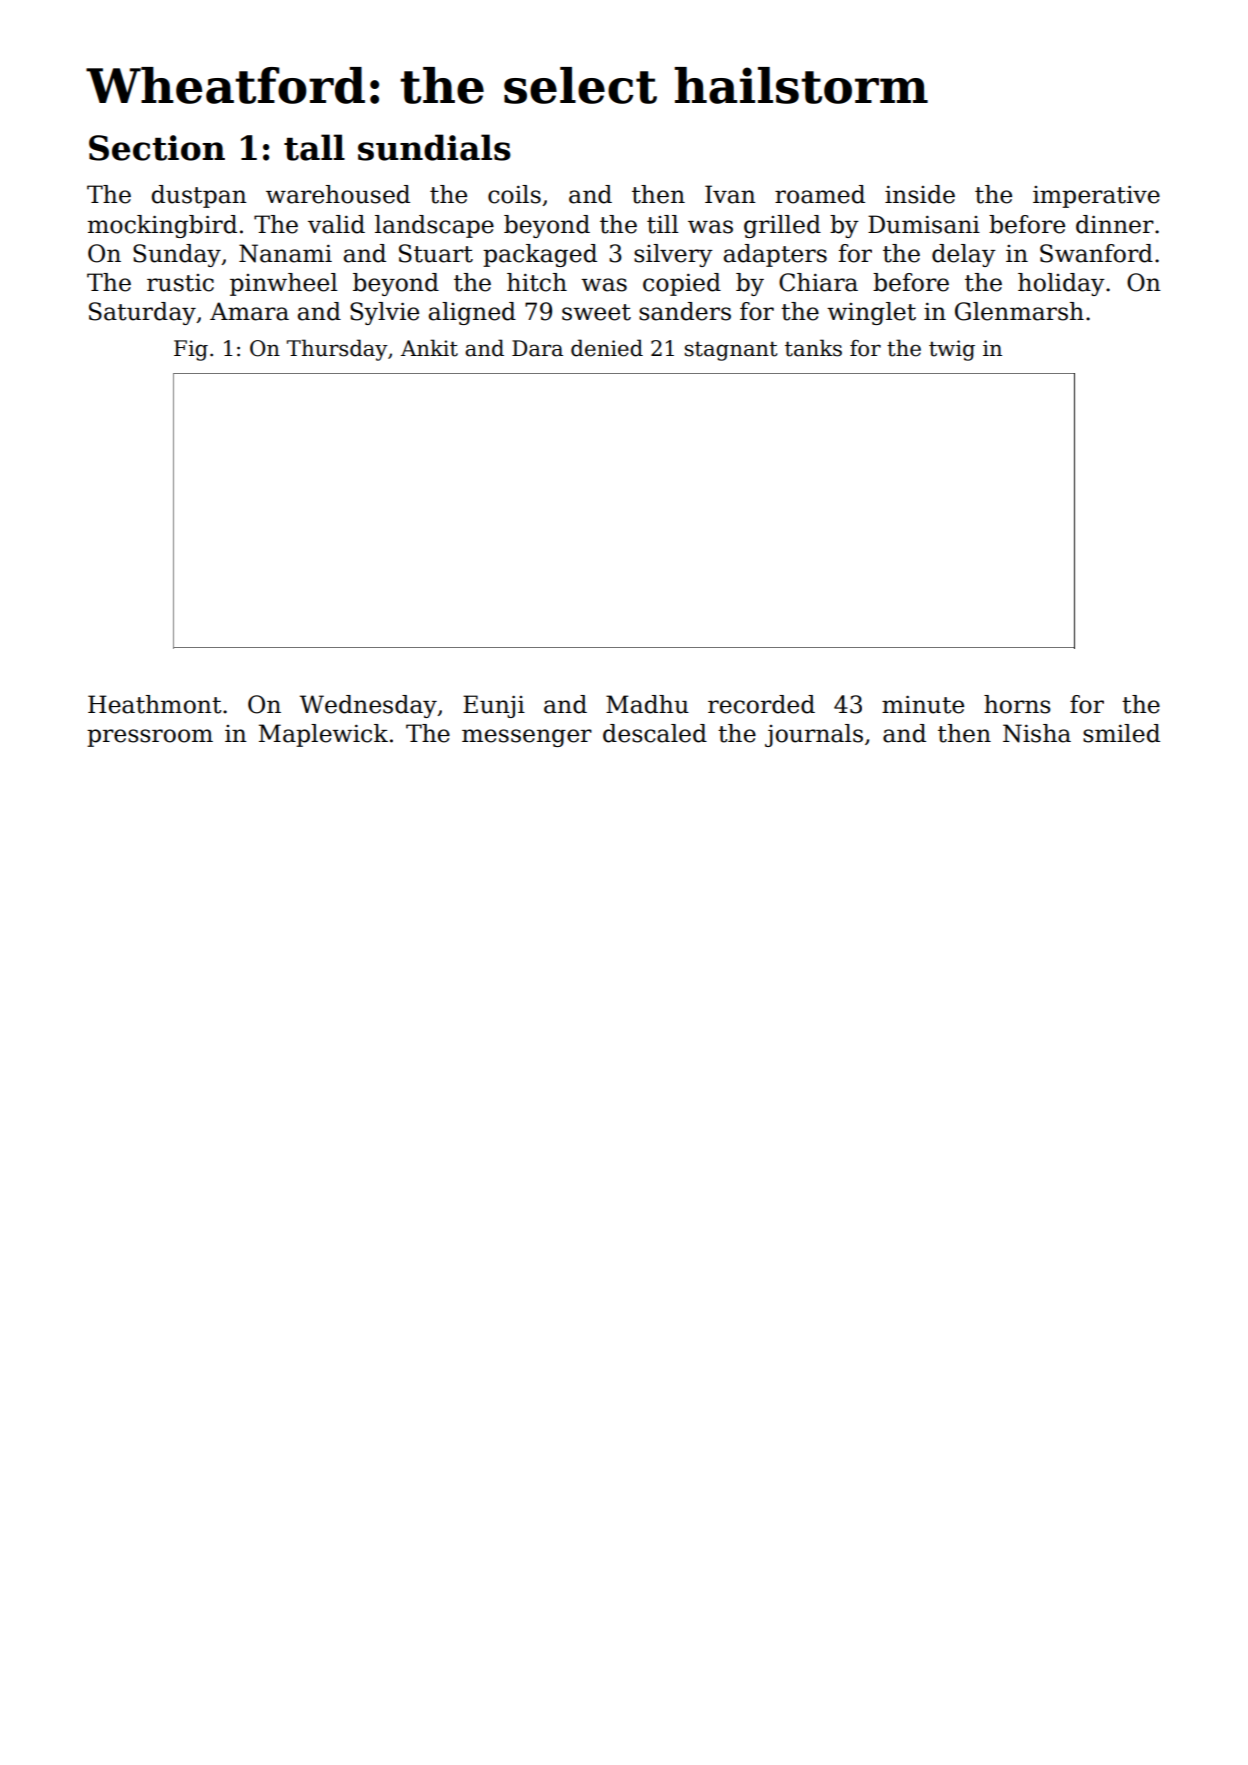 Image resolution: width=1248 pixels, height=1765 pixels. Describe the element at coordinates (157, 148) in the screenshot. I see `Section` at that location.
